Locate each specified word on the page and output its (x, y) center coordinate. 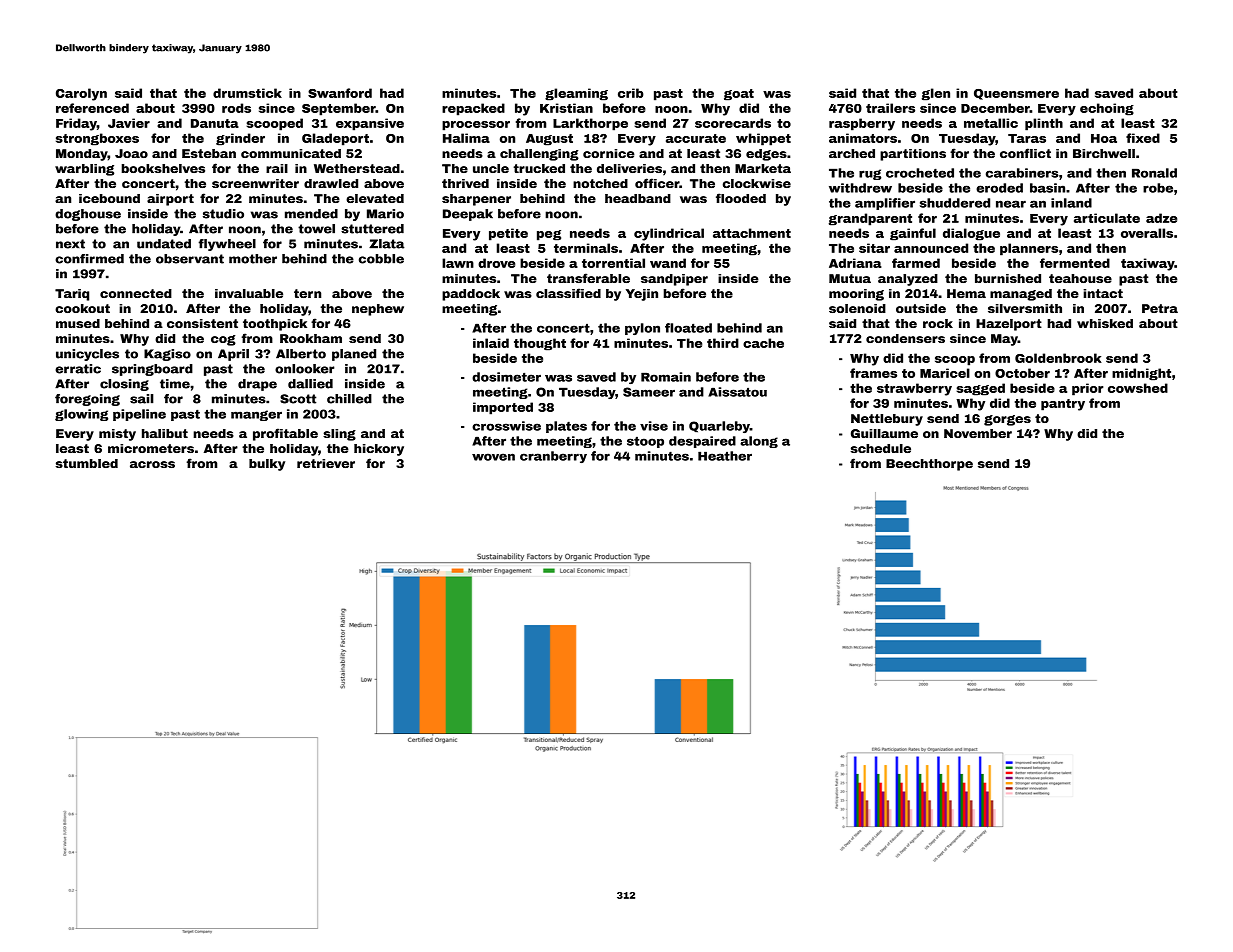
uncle (491, 168)
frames (873, 373)
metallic (991, 123)
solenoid (857, 308)
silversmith (1025, 308)
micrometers (151, 448)
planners (1029, 249)
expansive (370, 124)
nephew (378, 310)
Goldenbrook (1058, 358)
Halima (466, 138)
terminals (586, 248)
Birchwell (1104, 153)
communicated (291, 153)
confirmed (89, 259)
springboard (152, 370)
